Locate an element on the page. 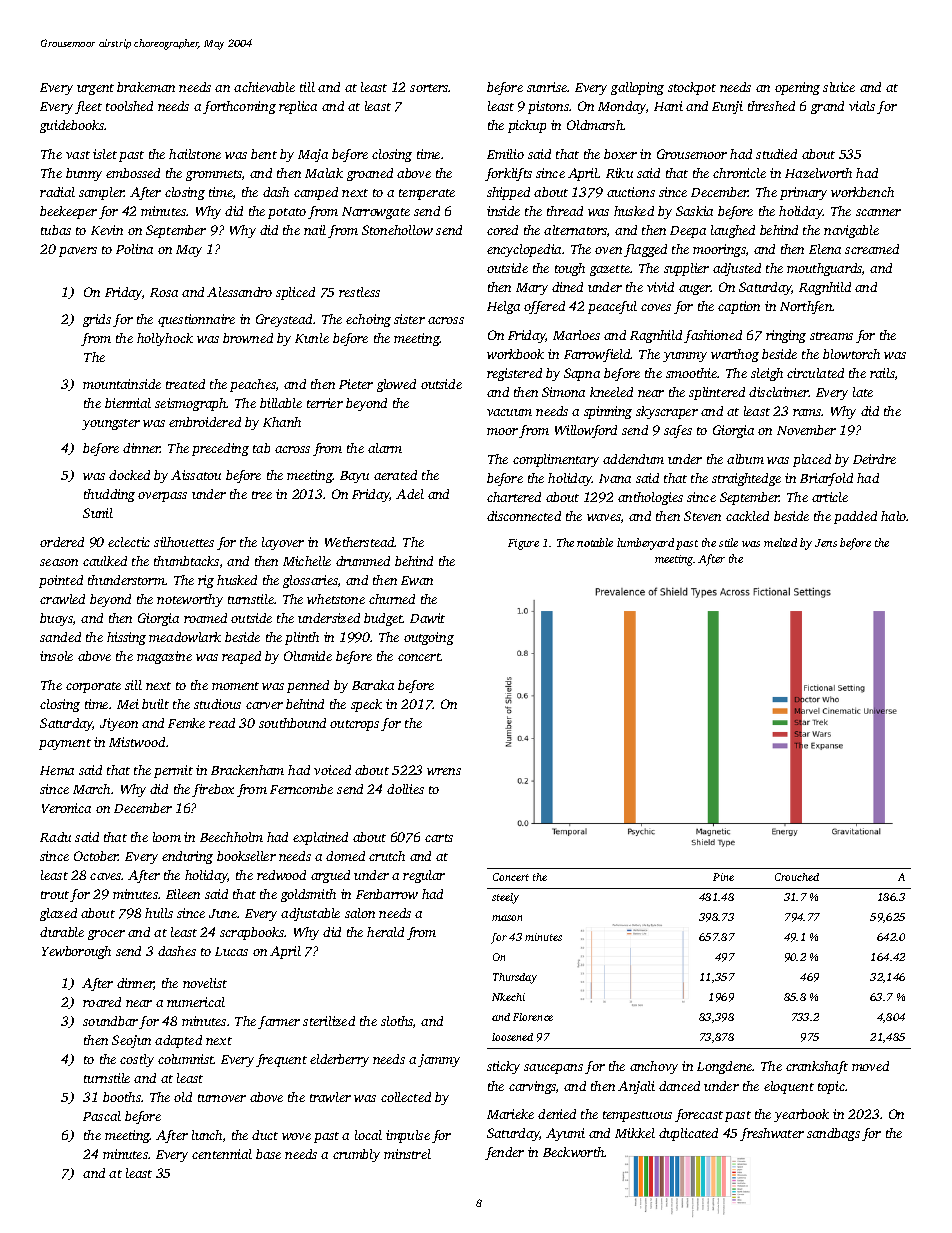 The image size is (952, 1233). soundbar is located at coordinates (110, 1021).
